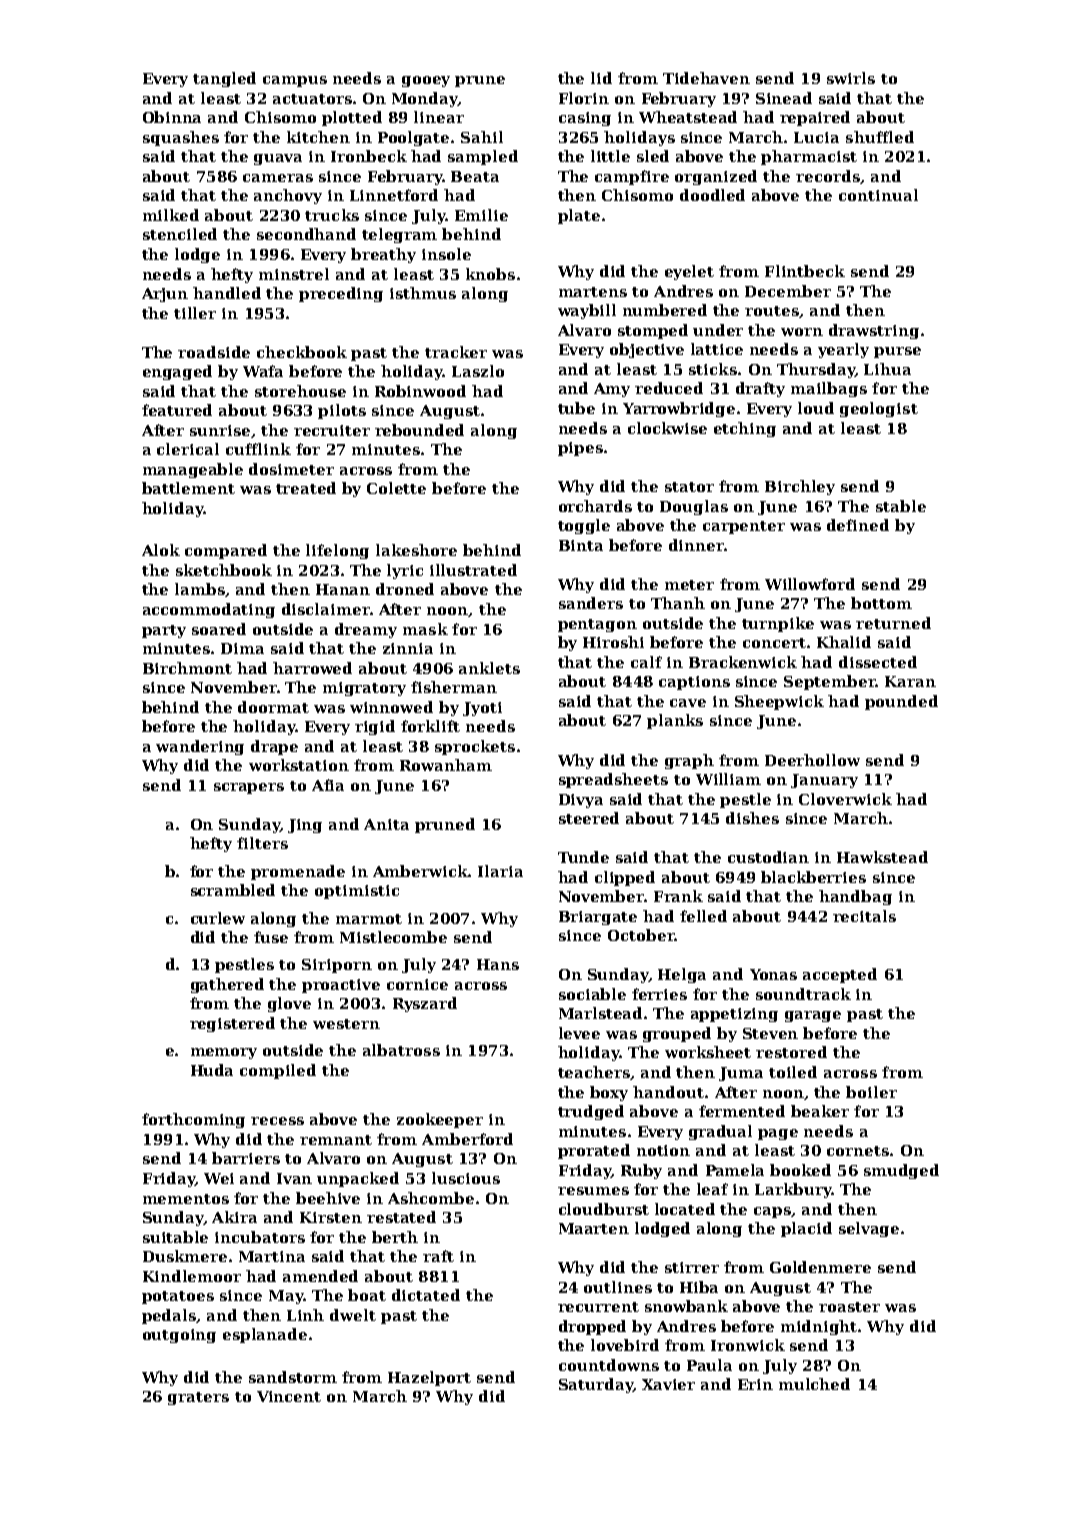 The width and height of the screenshot is (1084, 1533). I want to click on mailbags, so click(829, 389).
